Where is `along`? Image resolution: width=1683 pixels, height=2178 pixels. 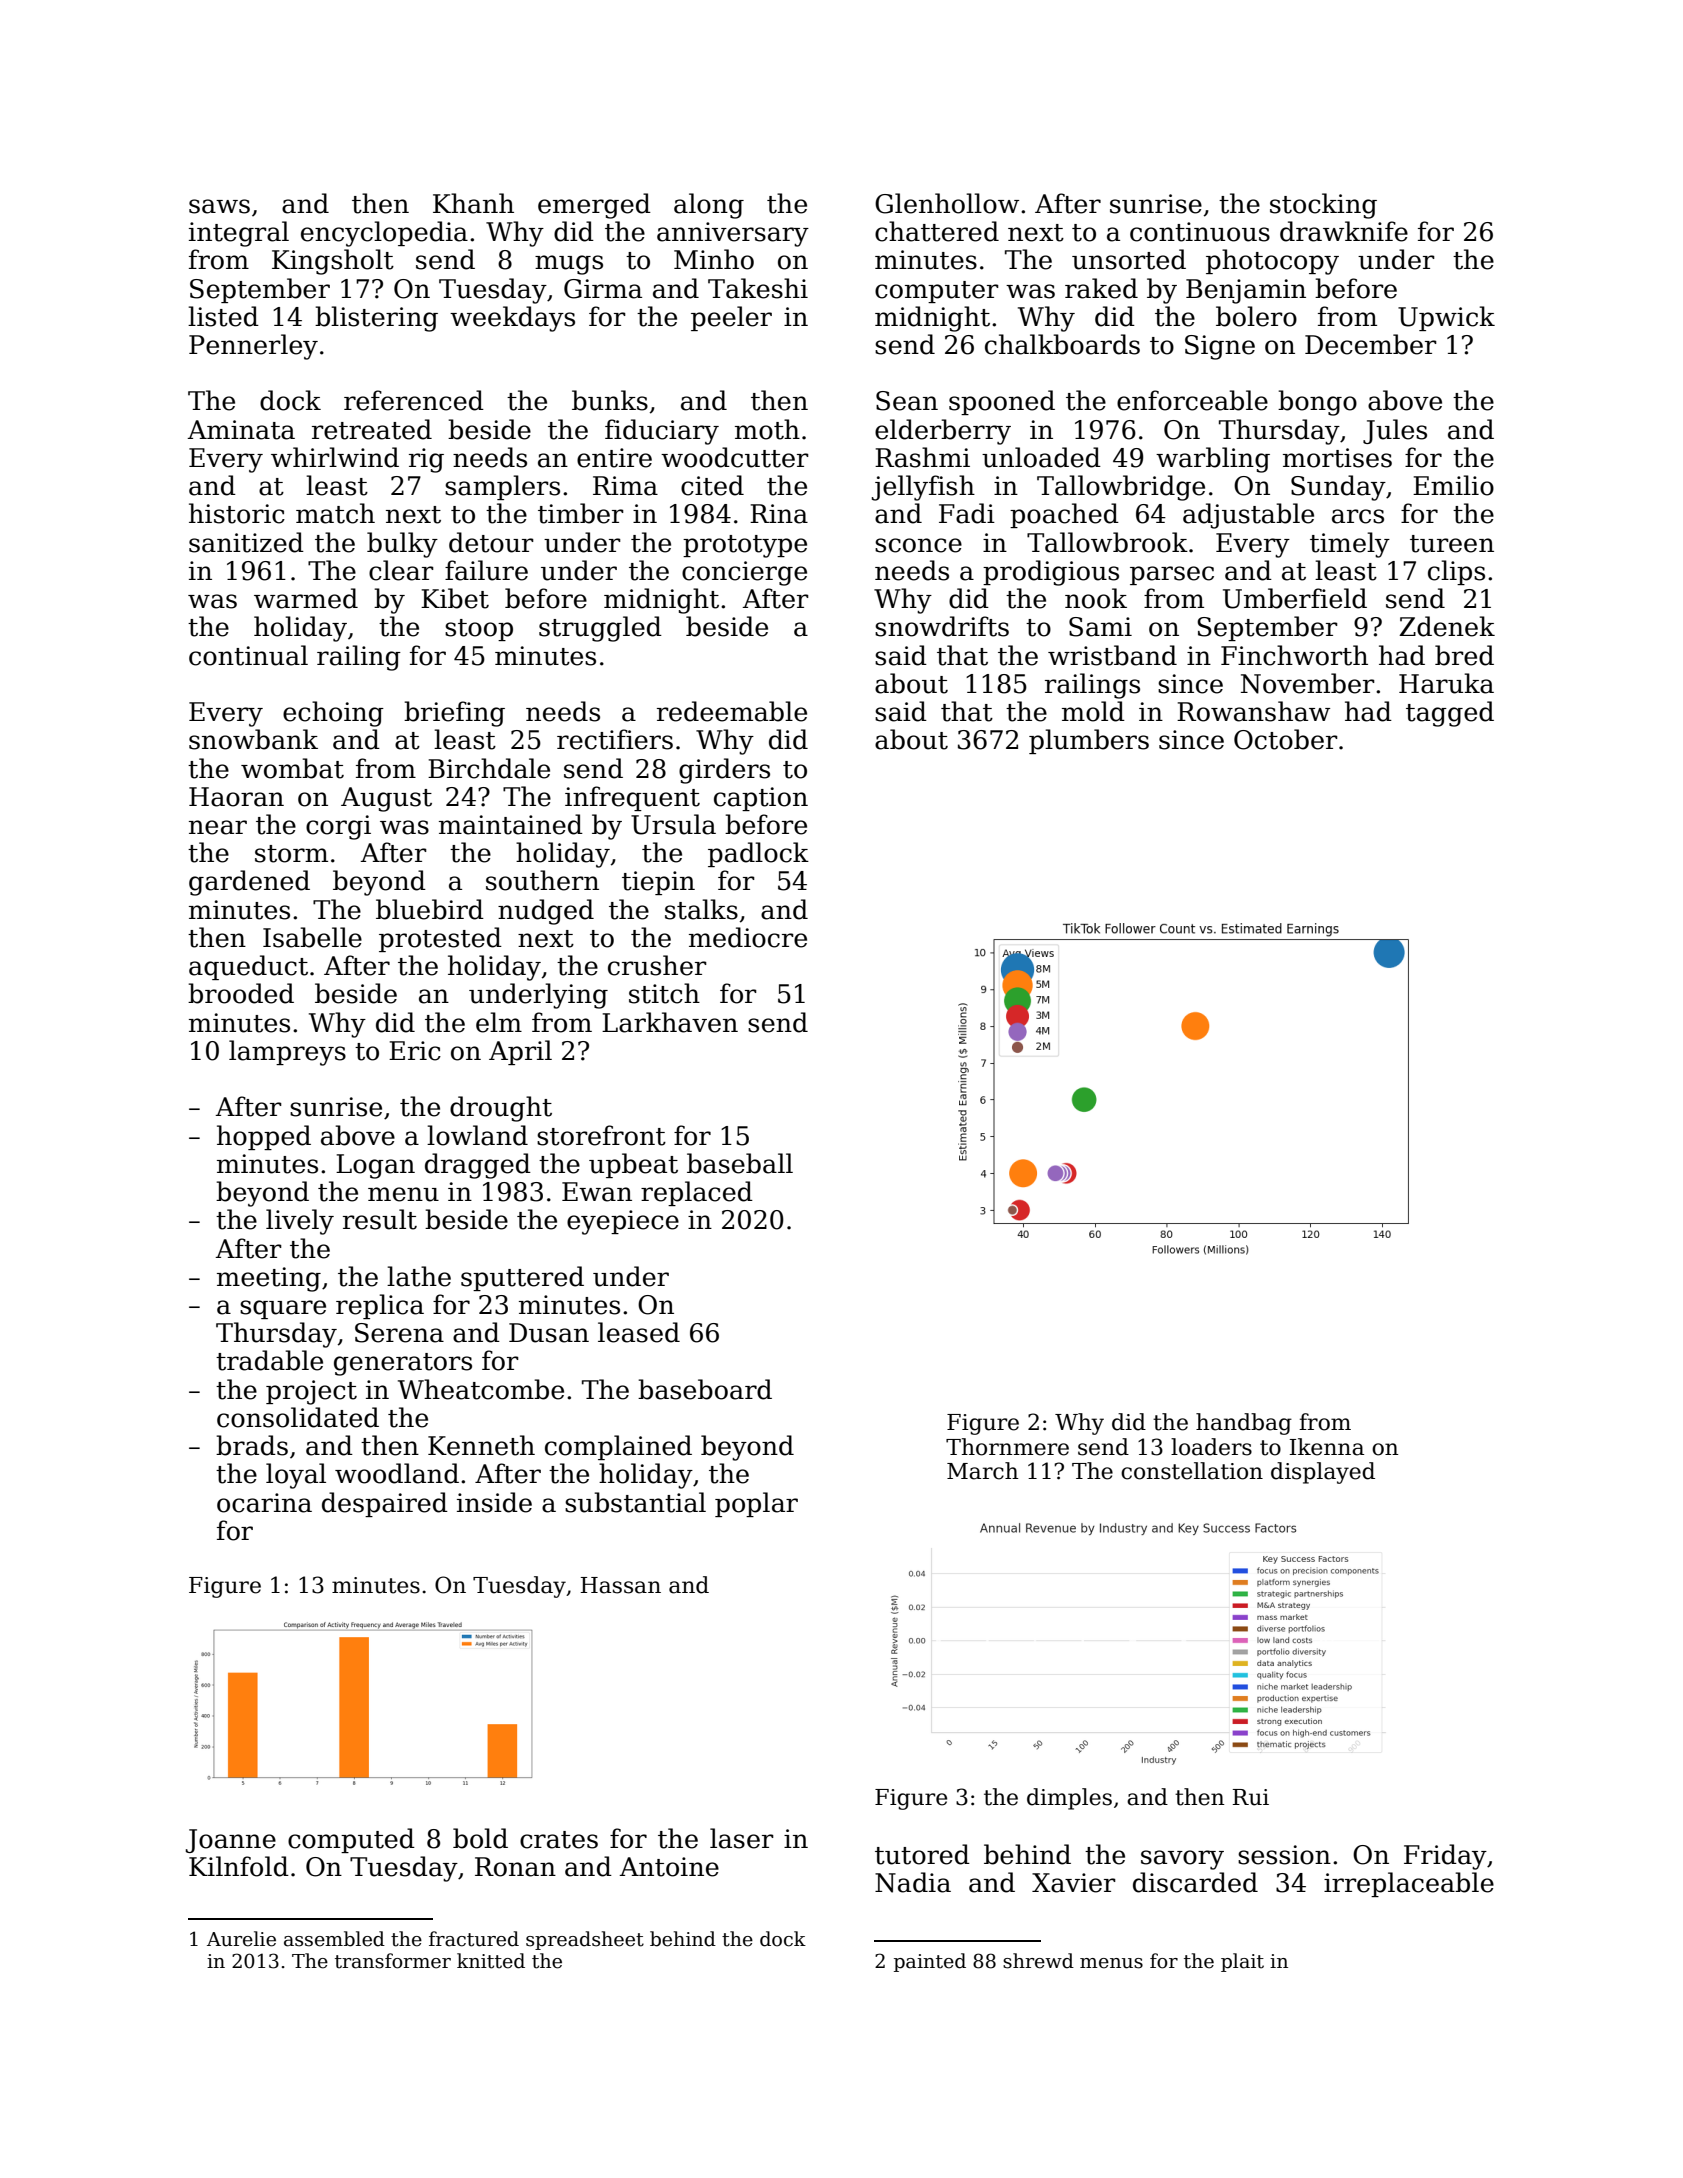
along is located at coordinates (709, 206).
